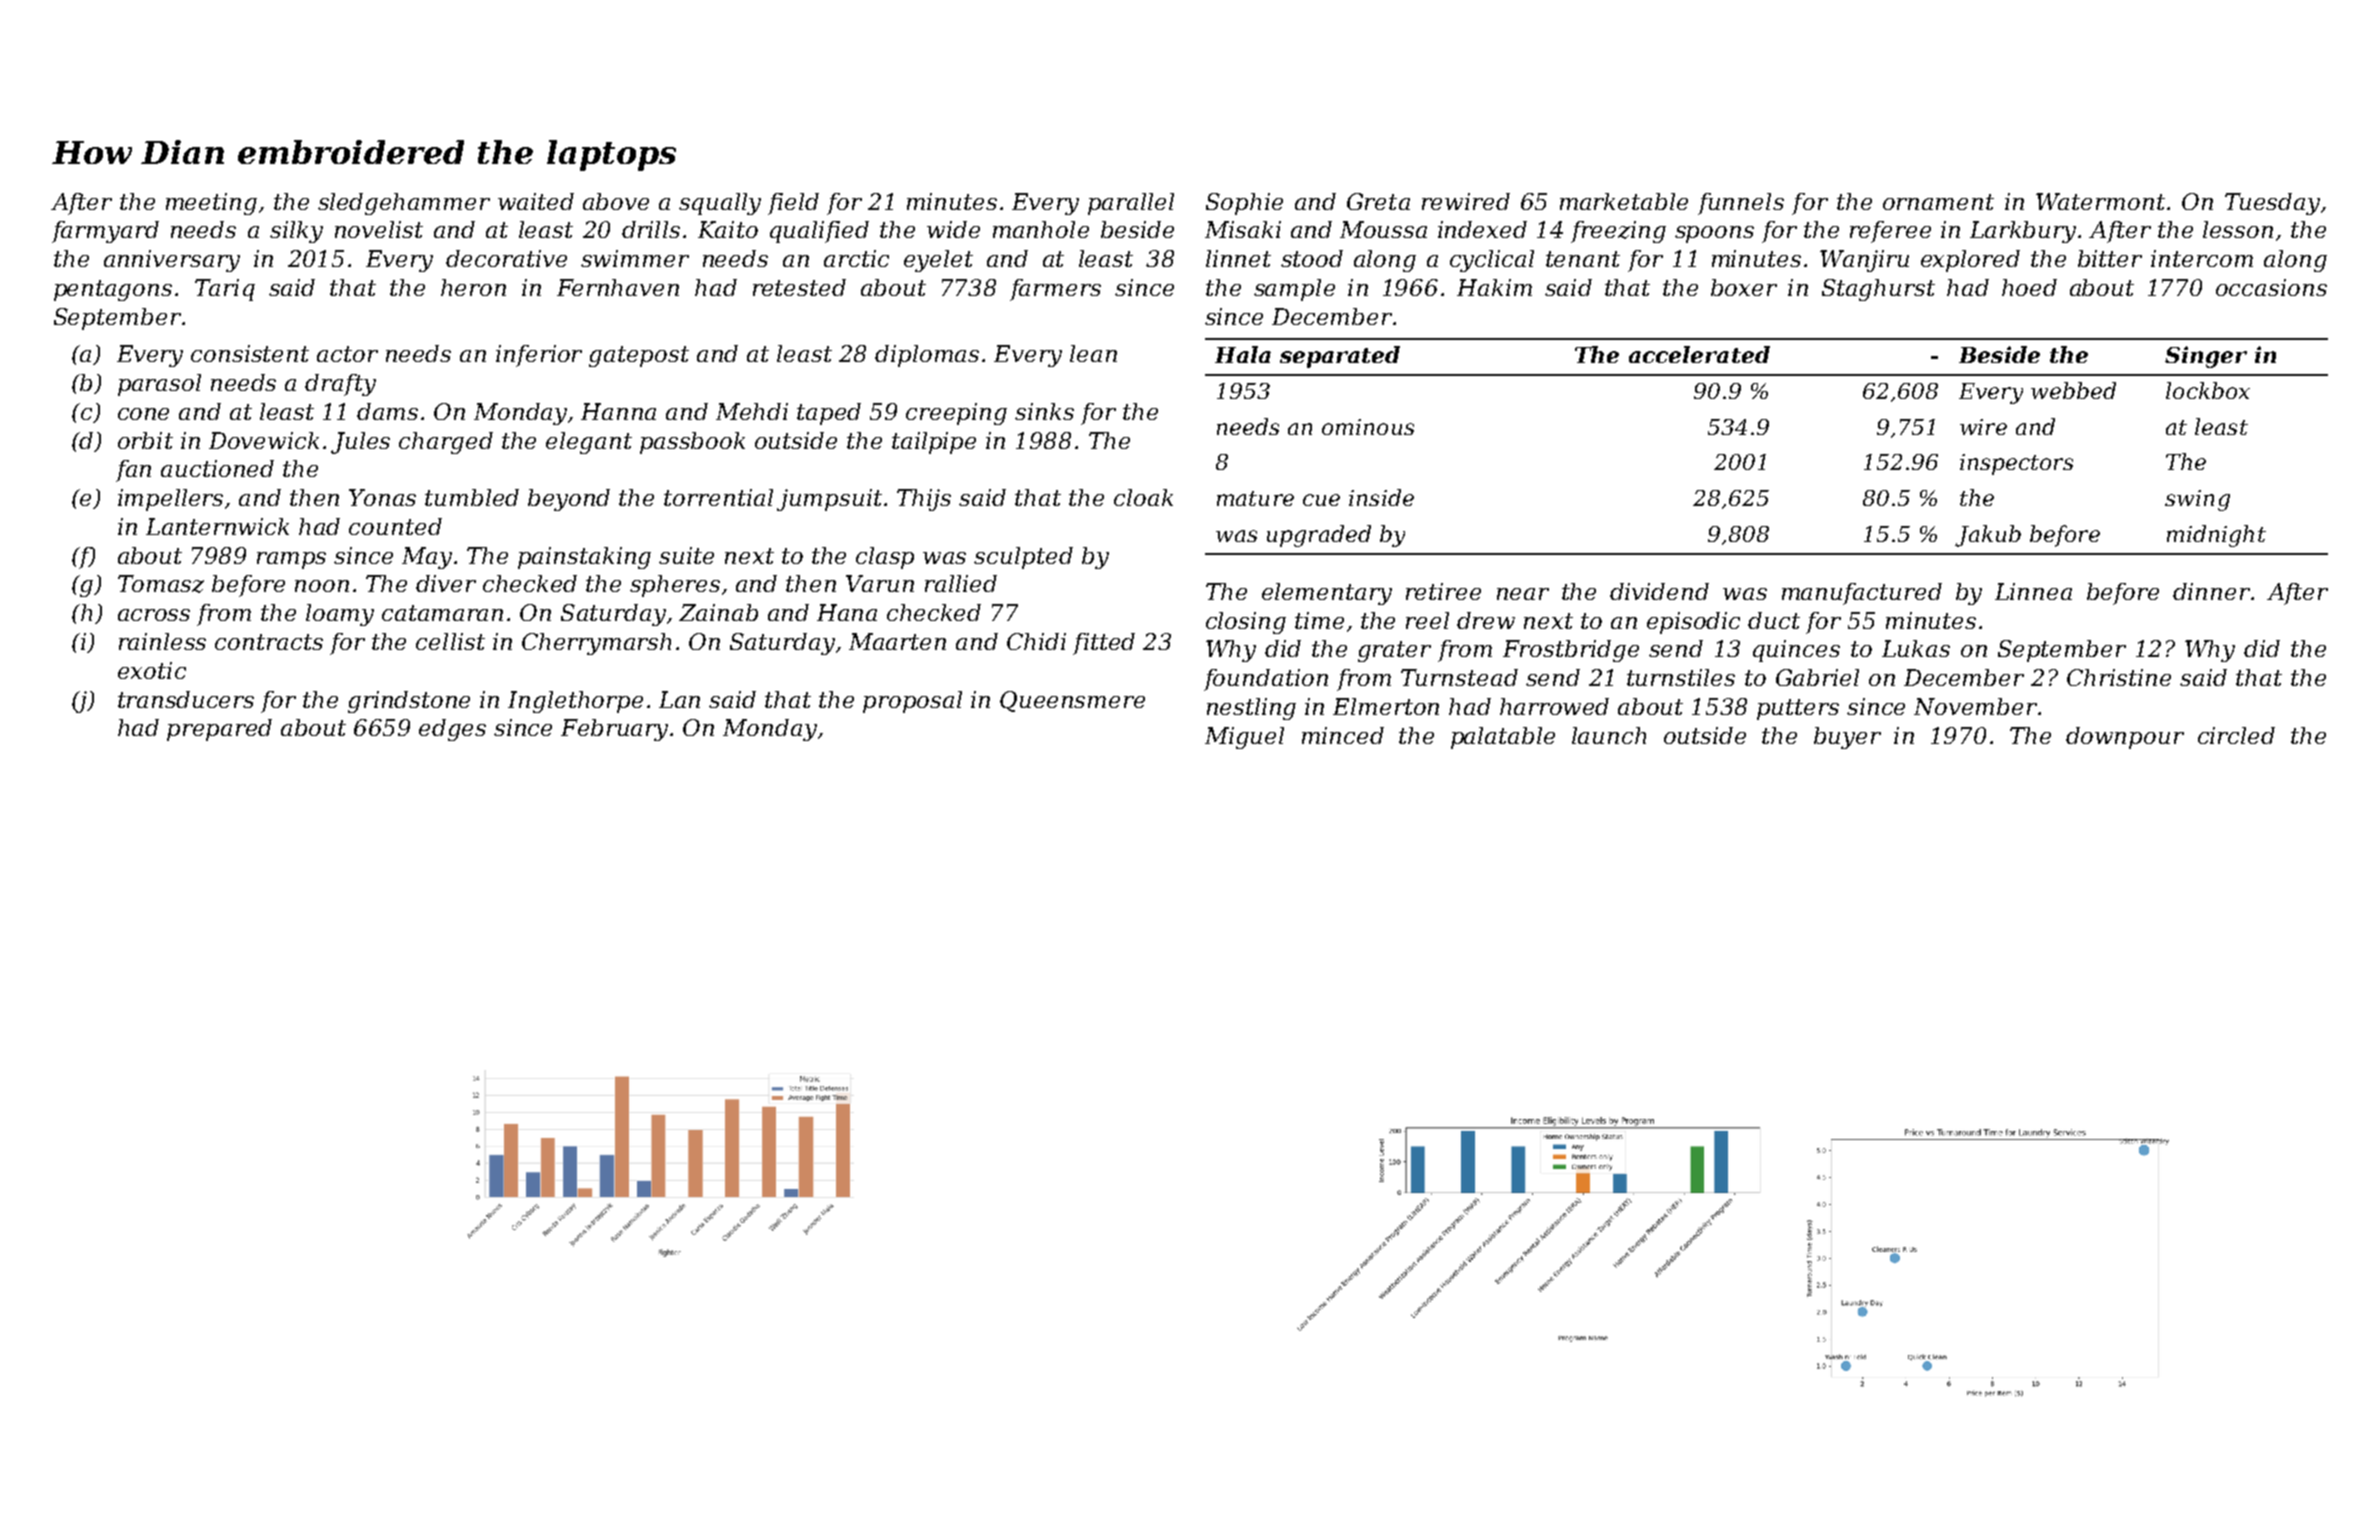 This screenshot has width=2380, height=1540. I want to click on Greta, so click(1378, 201).
